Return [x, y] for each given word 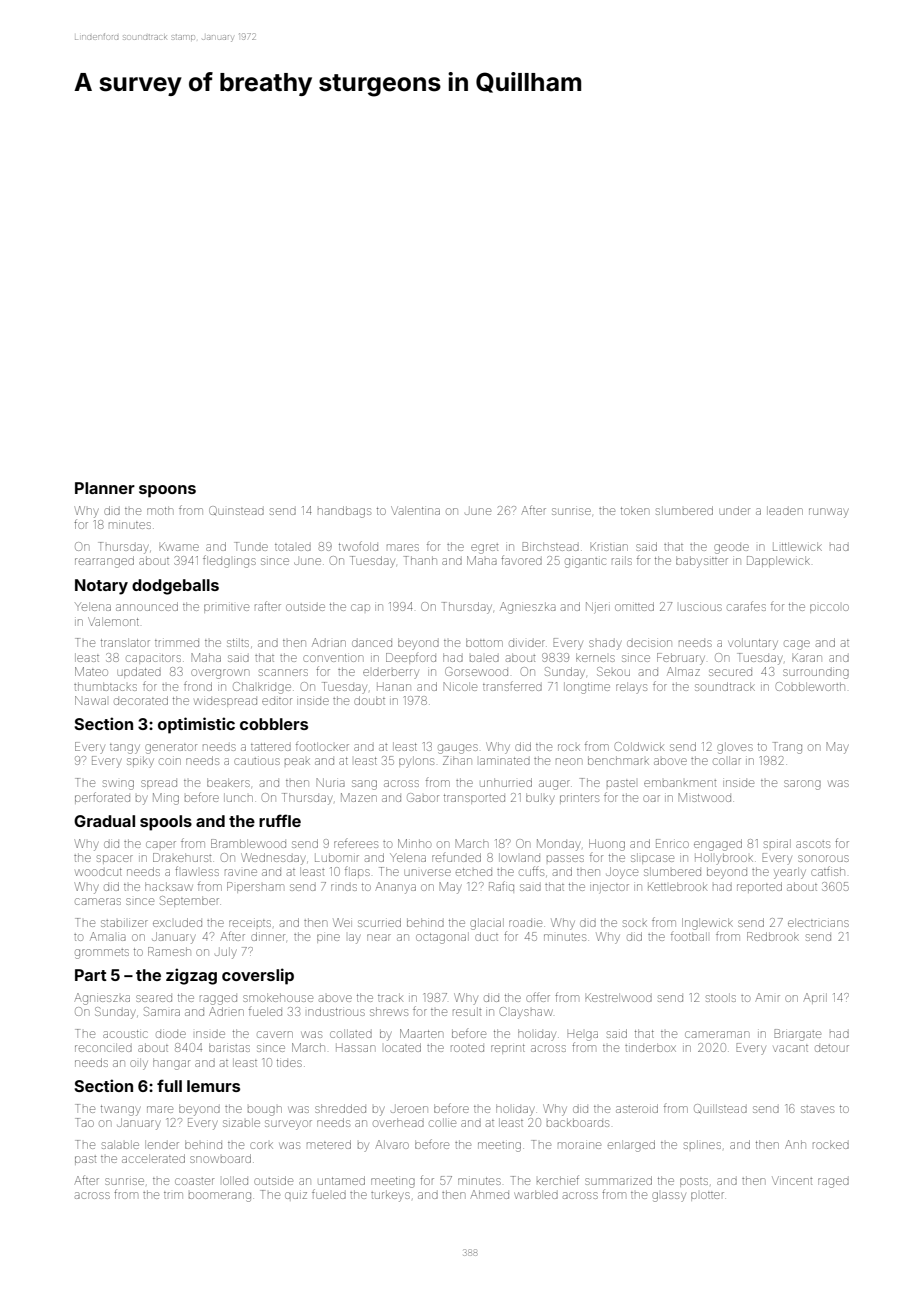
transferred [512, 686]
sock [635, 923]
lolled [235, 1180]
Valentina [415, 510]
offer [538, 997]
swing [118, 785]
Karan [807, 657]
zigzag [191, 976]
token [635, 510]
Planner [105, 488]
